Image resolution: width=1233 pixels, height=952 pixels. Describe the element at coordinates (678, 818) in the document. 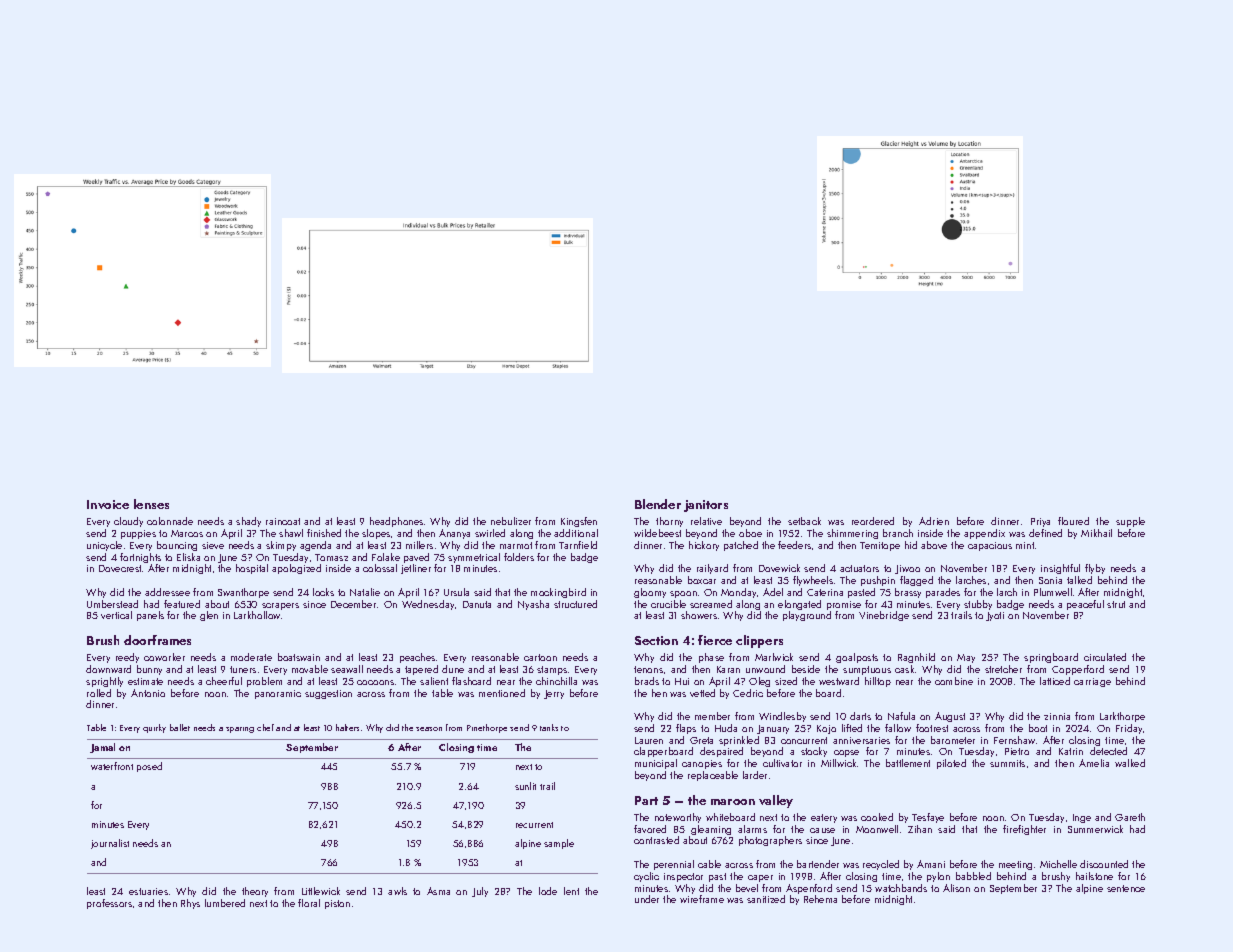

I see `noteworthy` at that location.
